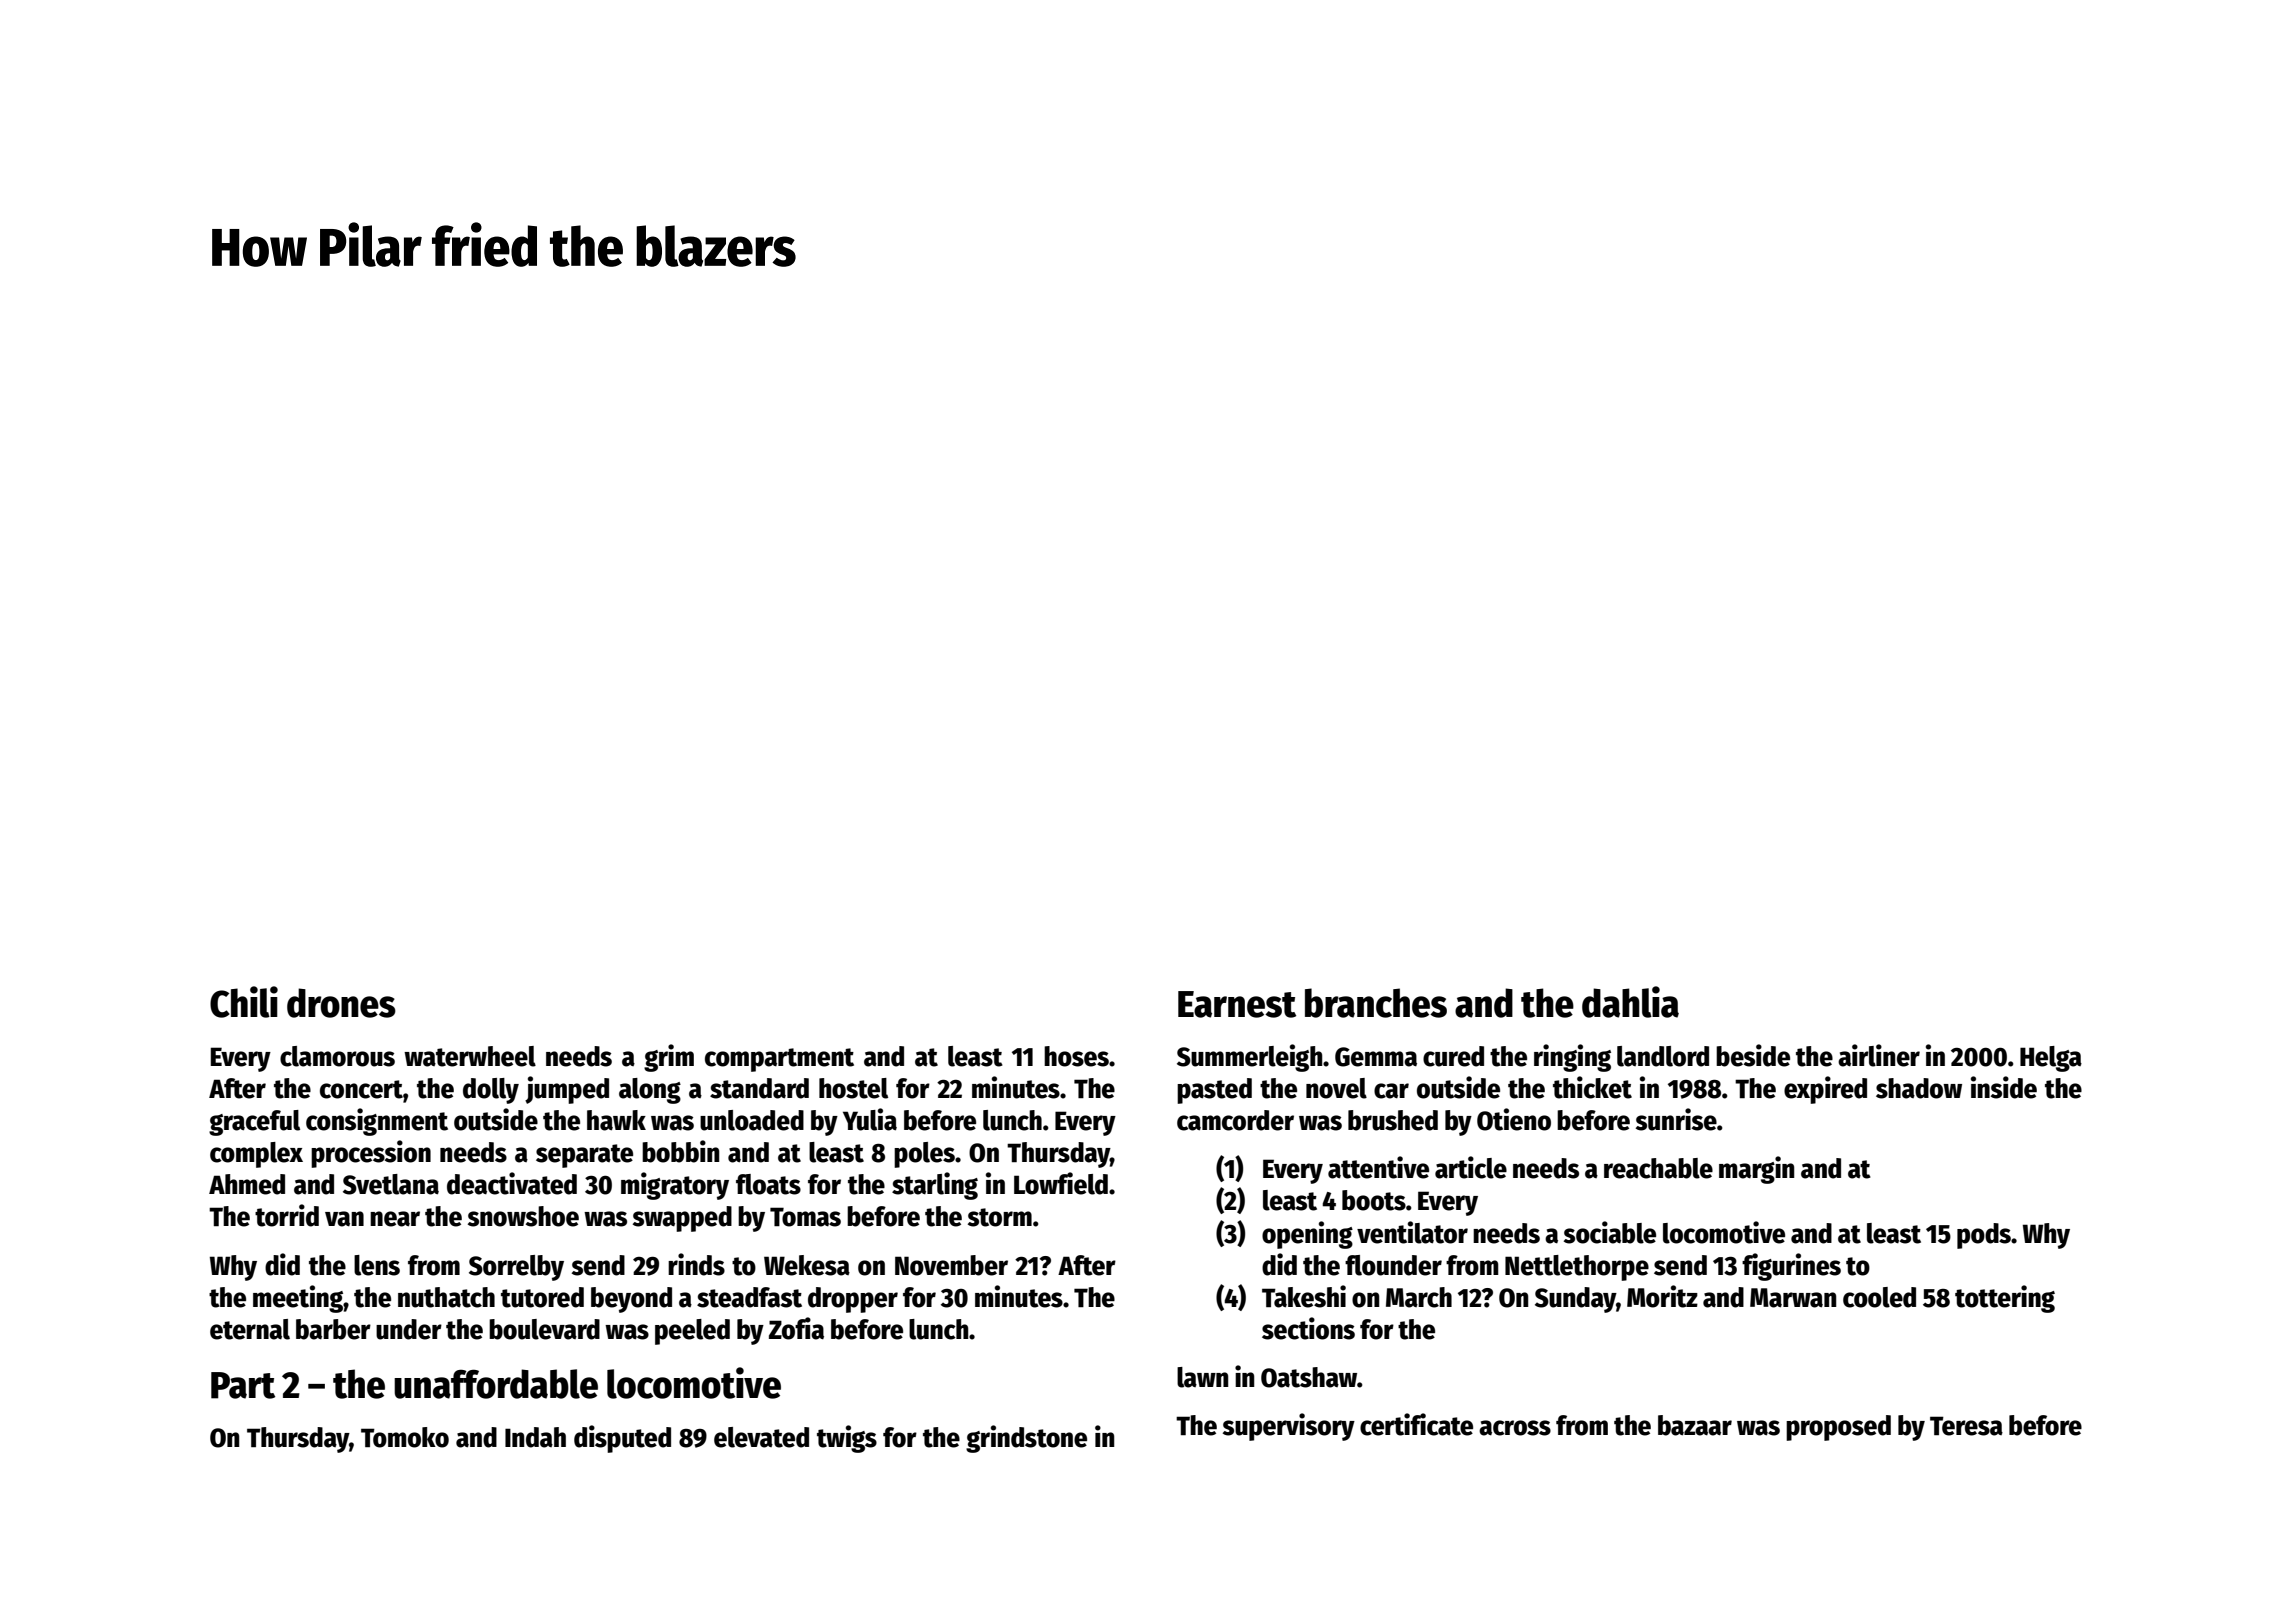 The width and height of the screenshot is (2292, 1620). What do you see at coordinates (1630, 1002) in the screenshot?
I see `dahlia` at bounding box center [1630, 1002].
